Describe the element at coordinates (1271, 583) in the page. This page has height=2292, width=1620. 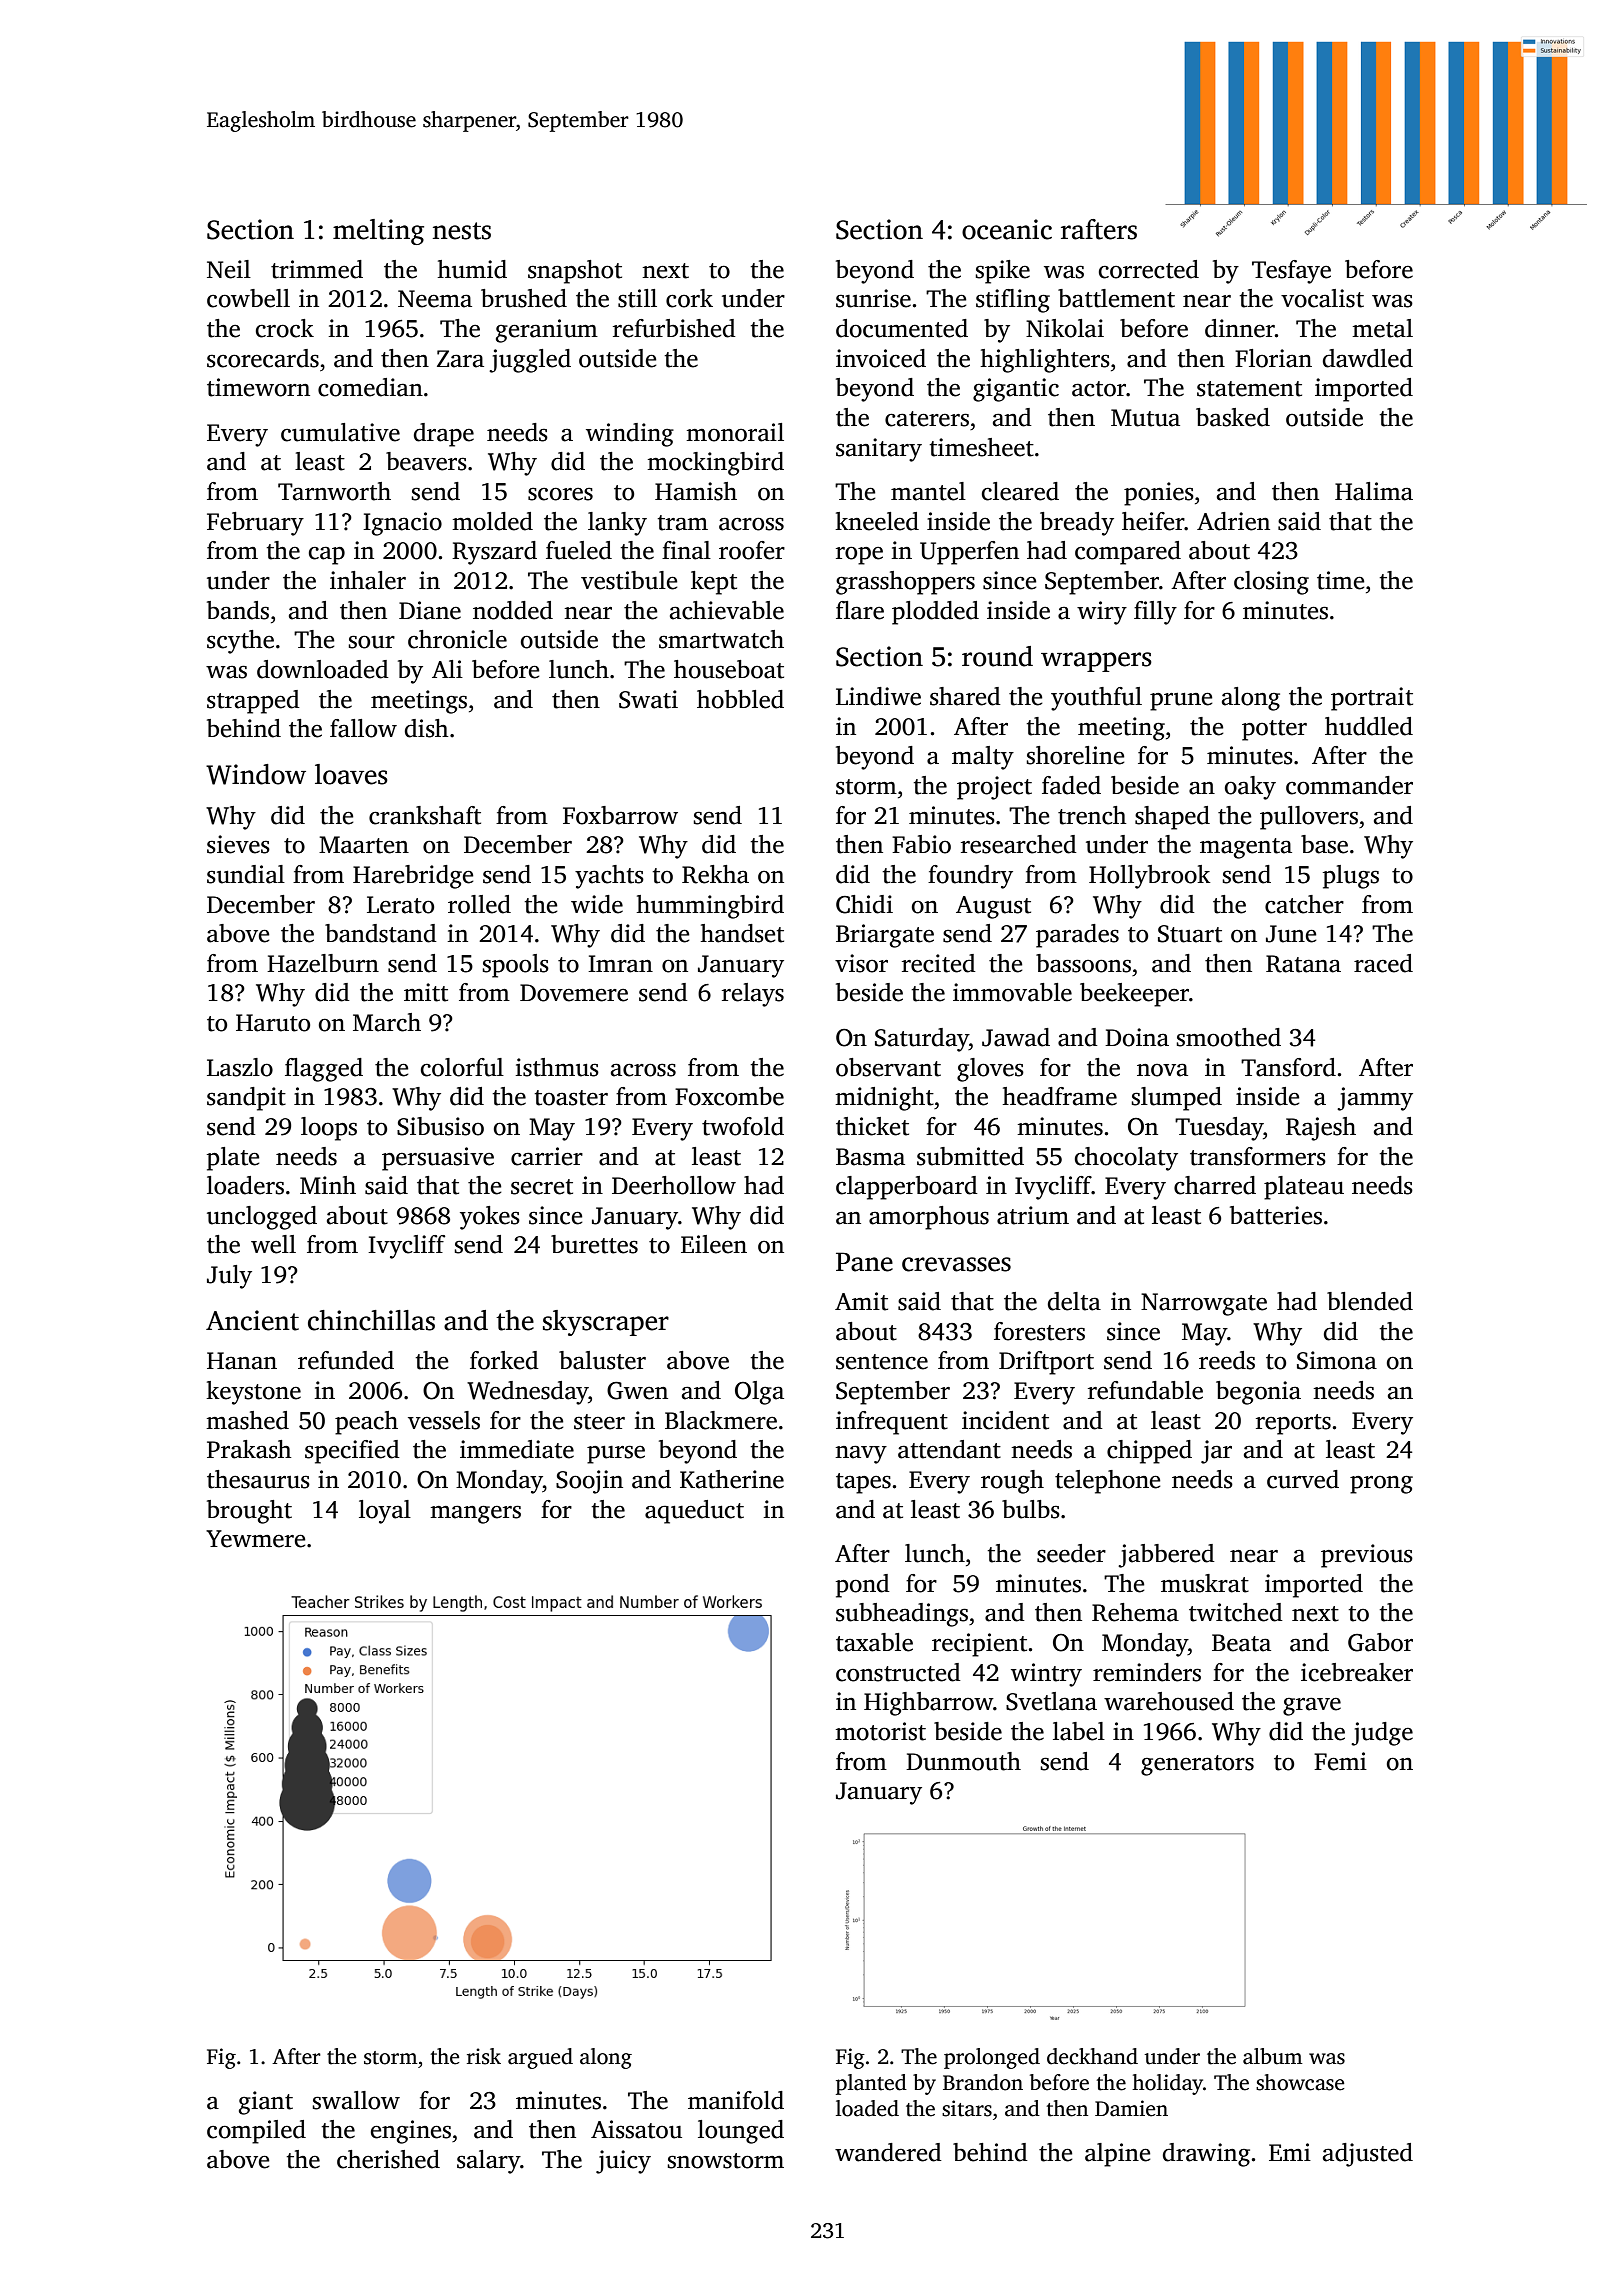
I see `closing` at that location.
